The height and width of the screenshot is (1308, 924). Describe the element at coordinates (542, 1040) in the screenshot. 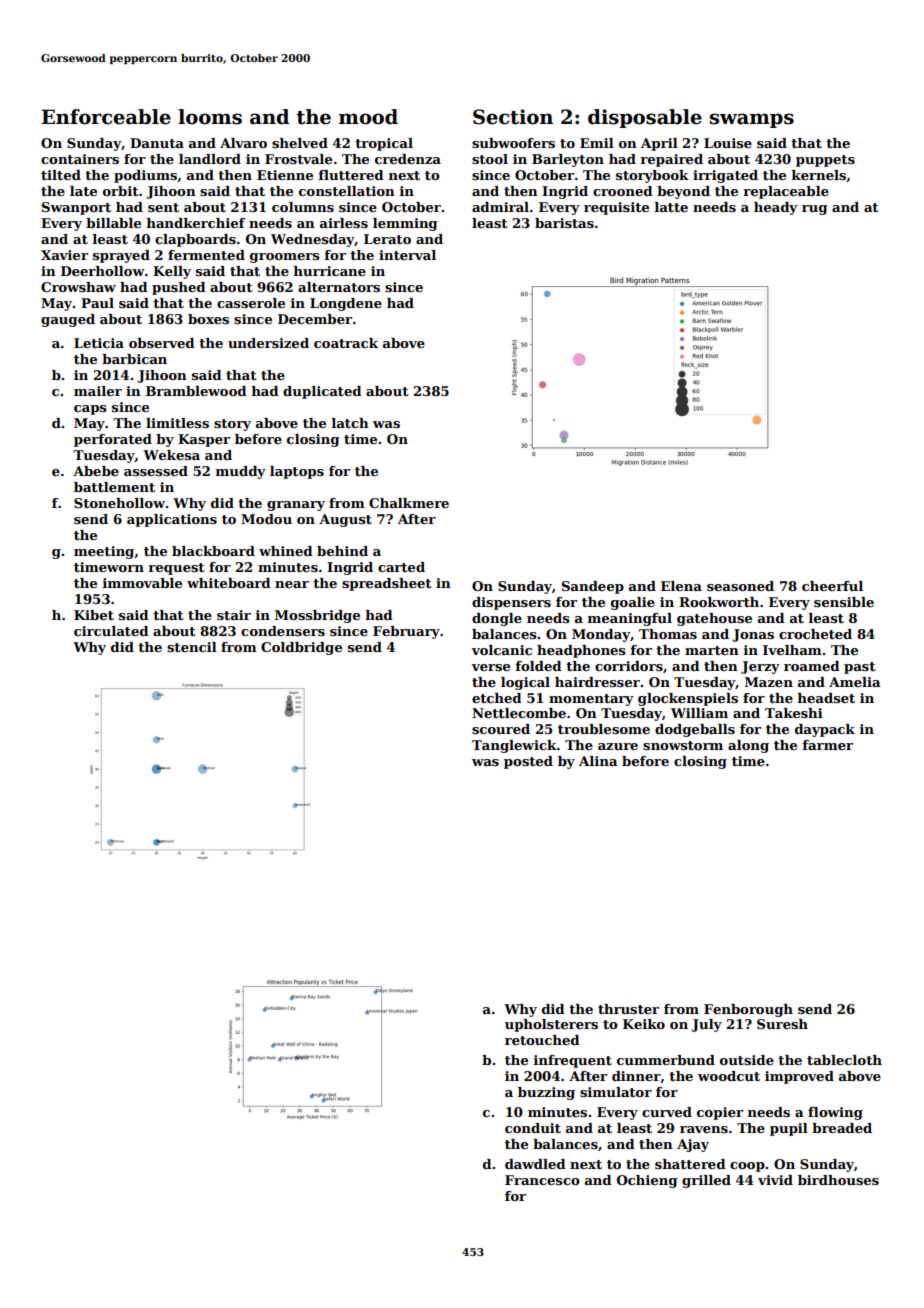

I see `retouched` at that location.
